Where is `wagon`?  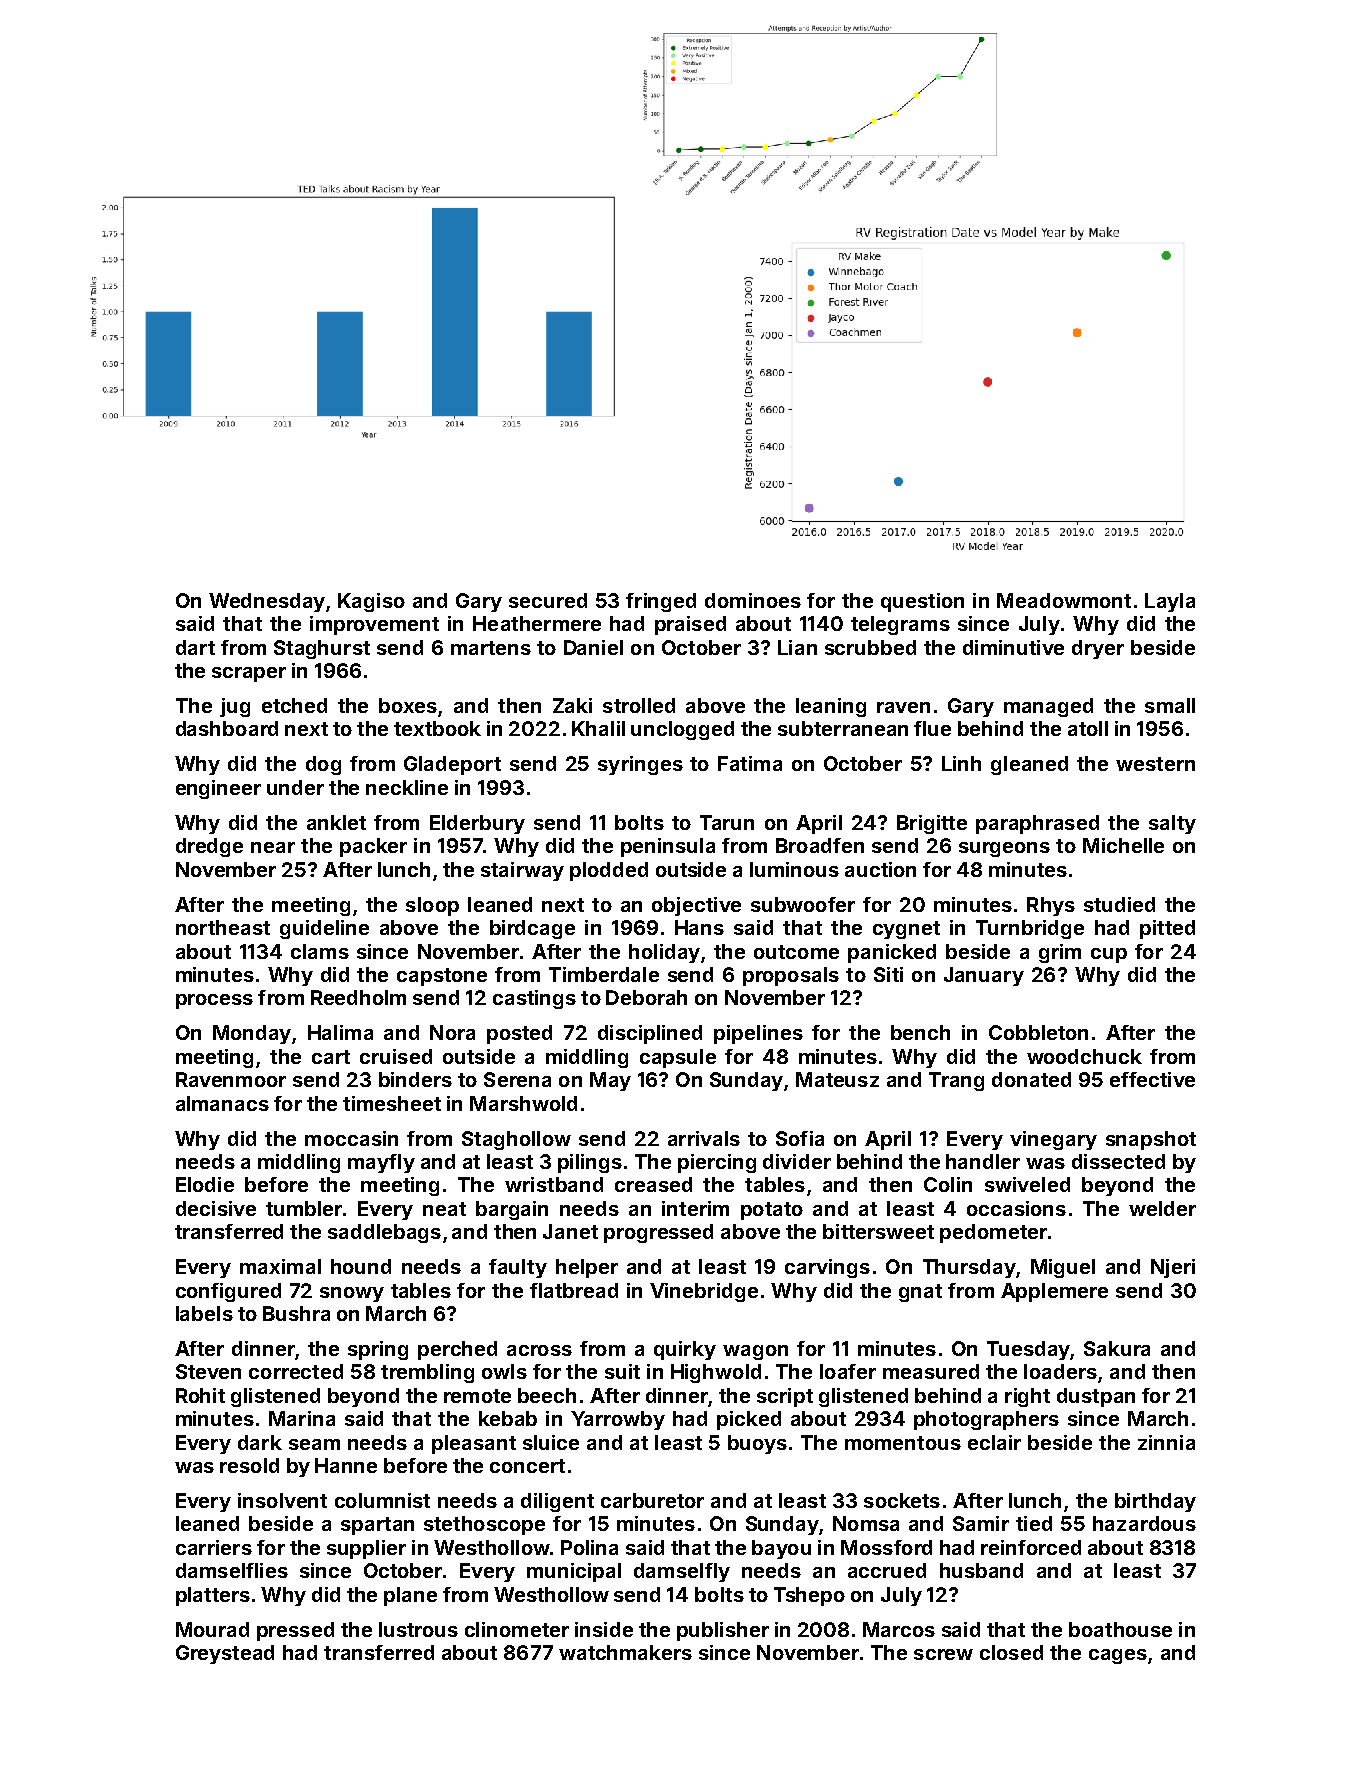 wagon is located at coordinates (755, 1352).
